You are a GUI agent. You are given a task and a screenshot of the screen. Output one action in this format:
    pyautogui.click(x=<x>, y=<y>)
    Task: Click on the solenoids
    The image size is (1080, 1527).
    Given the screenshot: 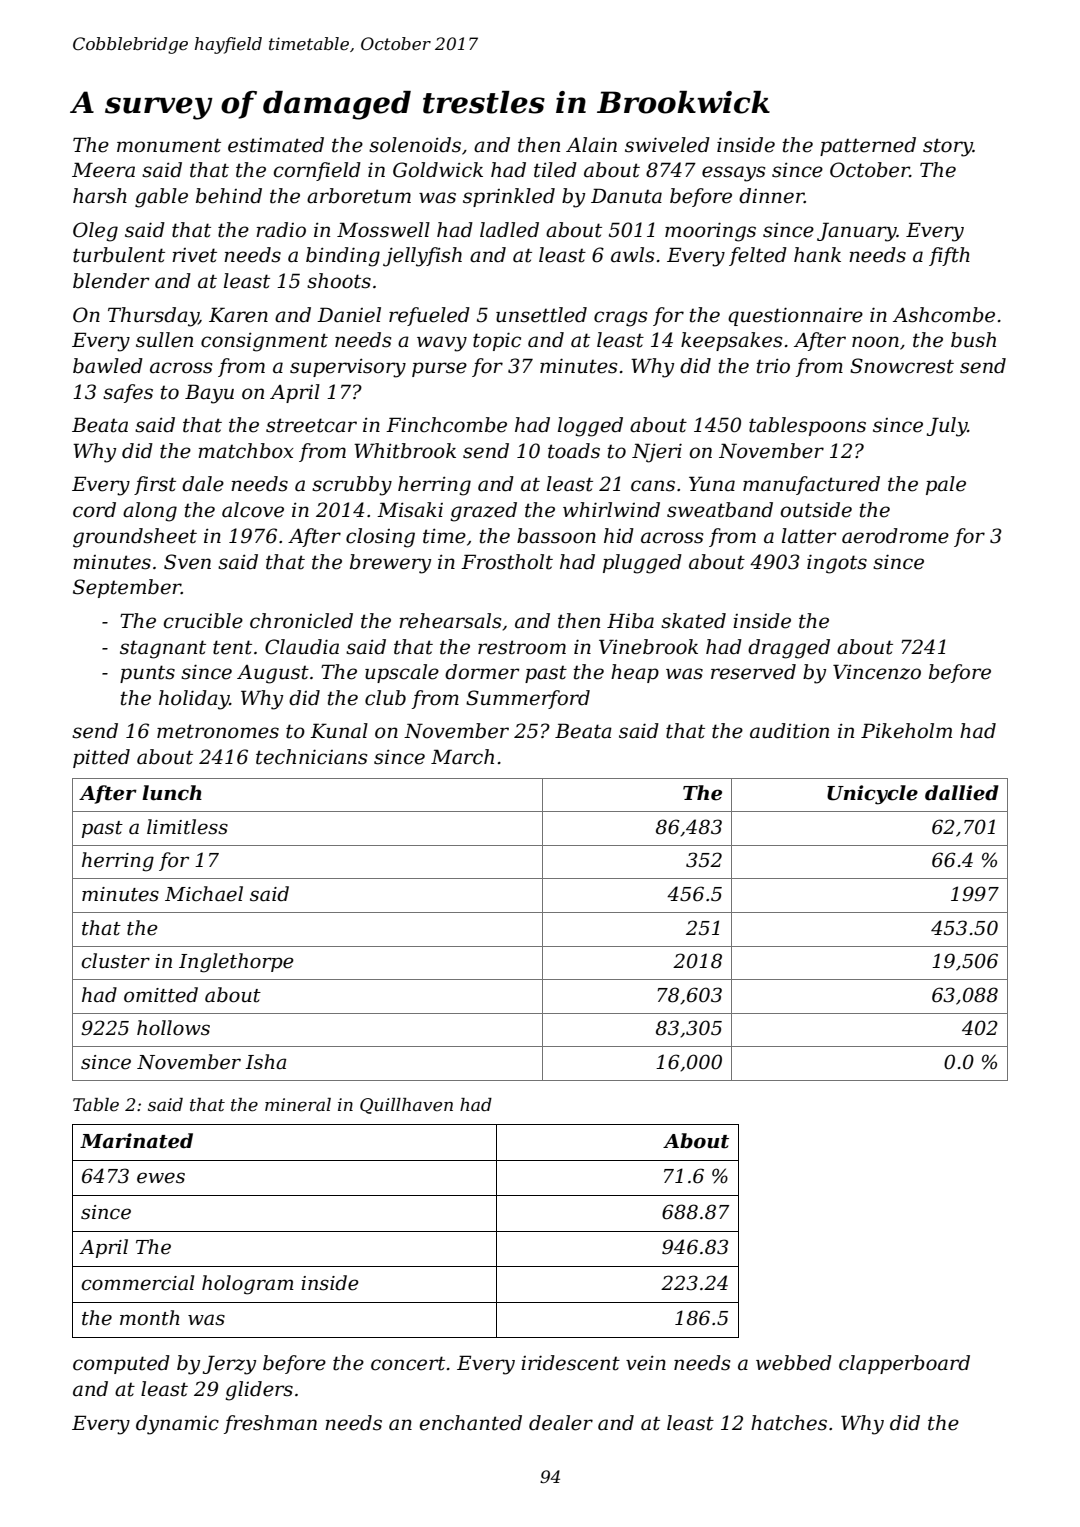 What is the action you would take?
    pyautogui.click(x=415, y=145)
